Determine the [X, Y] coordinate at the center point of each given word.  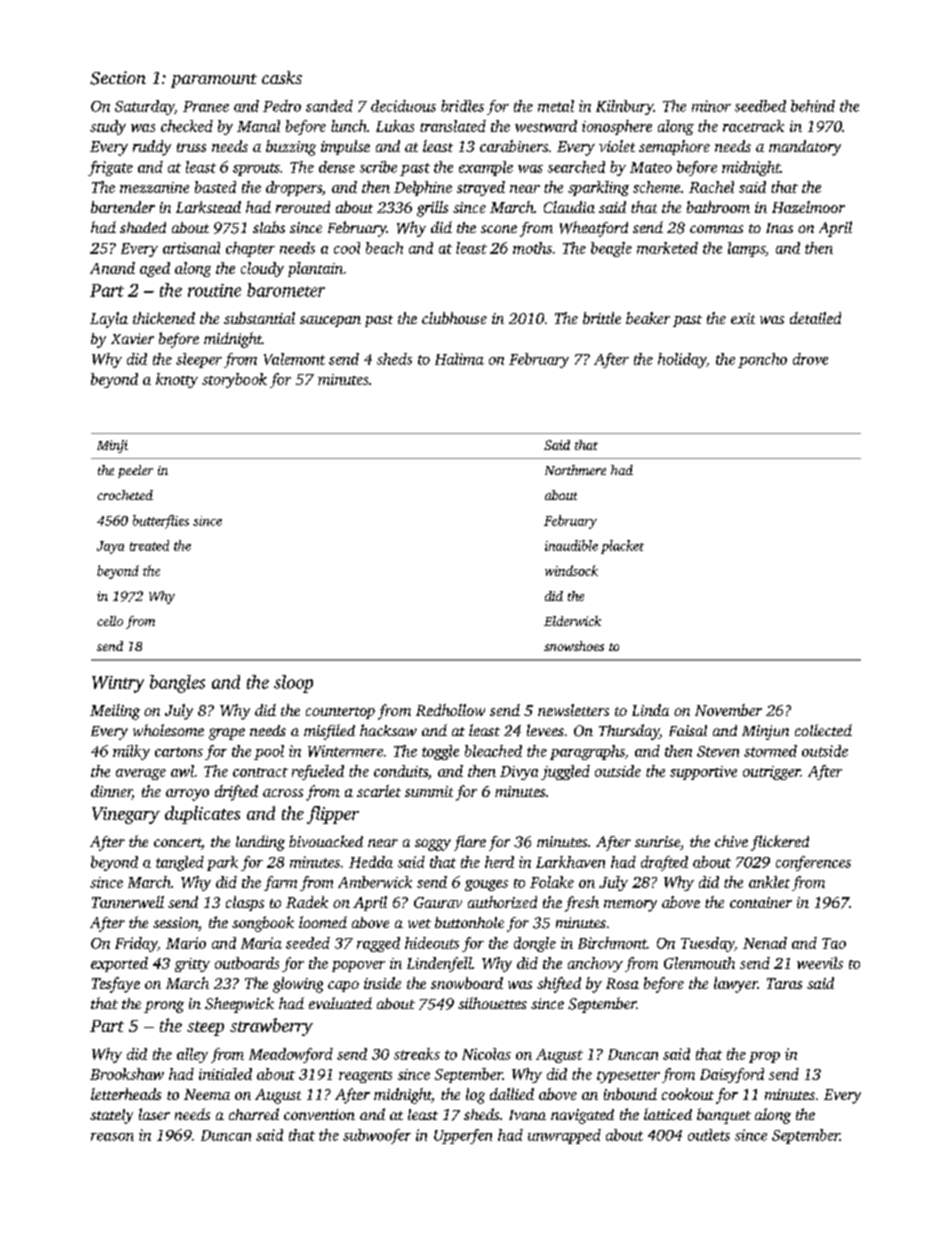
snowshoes [574, 646]
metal [556, 106]
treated [149, 545]
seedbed [760, 106]
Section [118, 78]
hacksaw [388, 730]
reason [112, 1137]
